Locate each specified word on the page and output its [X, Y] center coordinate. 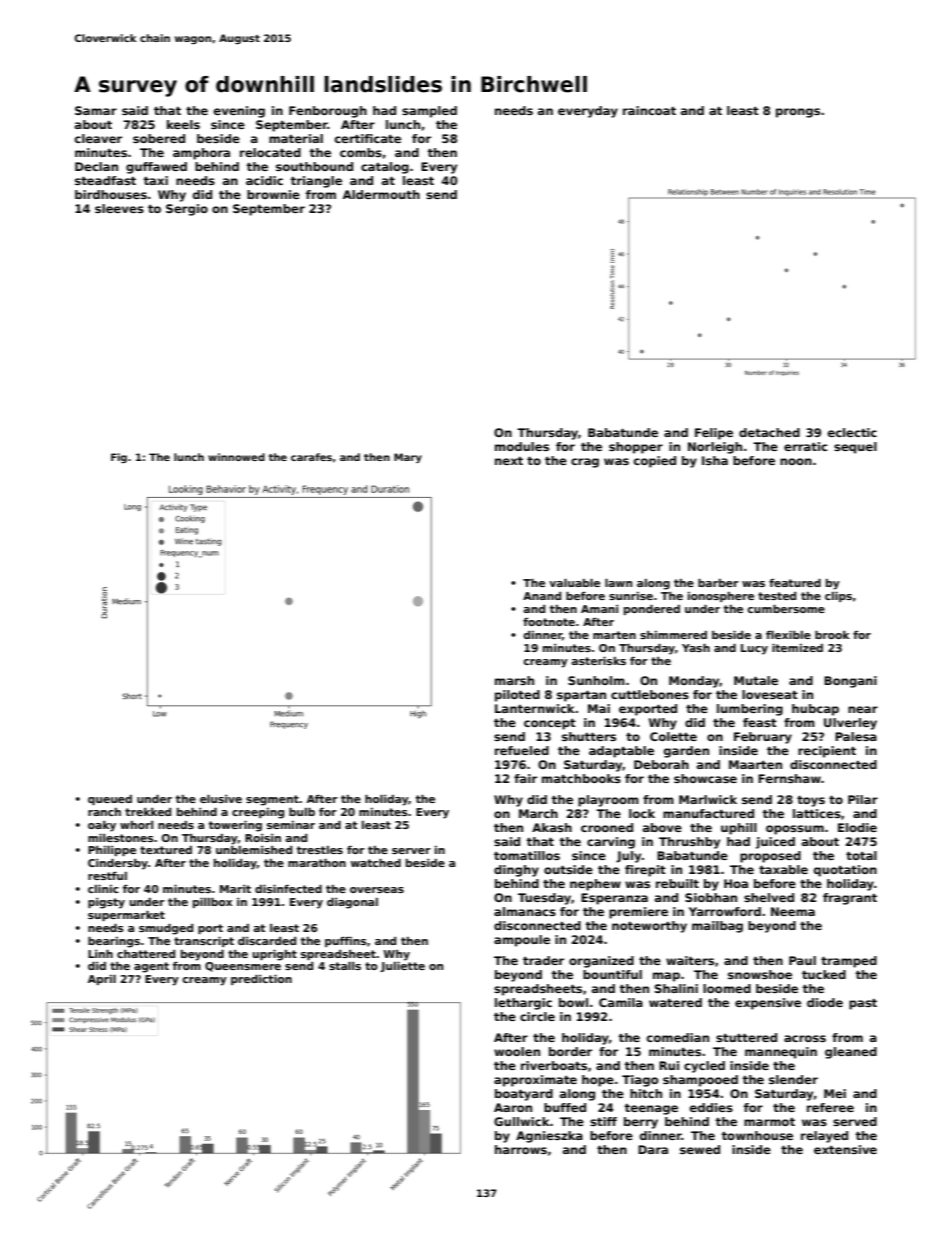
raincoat [649, 110]
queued [110, 800]
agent [151, 967]
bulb [302, 812]
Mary [408, 458]
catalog [385, 168]
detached [769, 432]
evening [239, 112]
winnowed [236, 457]
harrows [521, 1149]
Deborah [661, 764]
